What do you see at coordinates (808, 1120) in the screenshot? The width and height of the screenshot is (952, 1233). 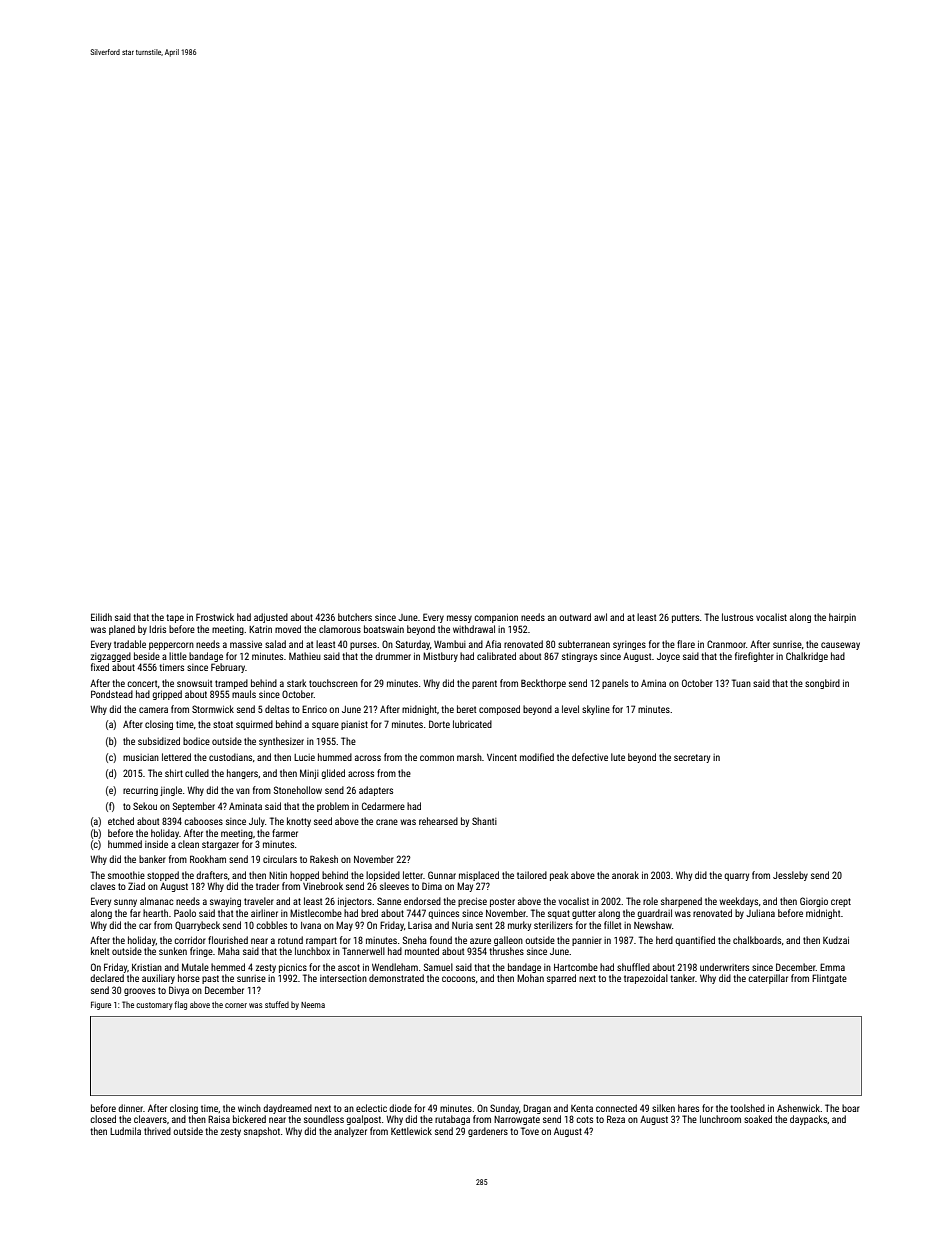 I see `daypacks` at bounding box center [808, 1120].
